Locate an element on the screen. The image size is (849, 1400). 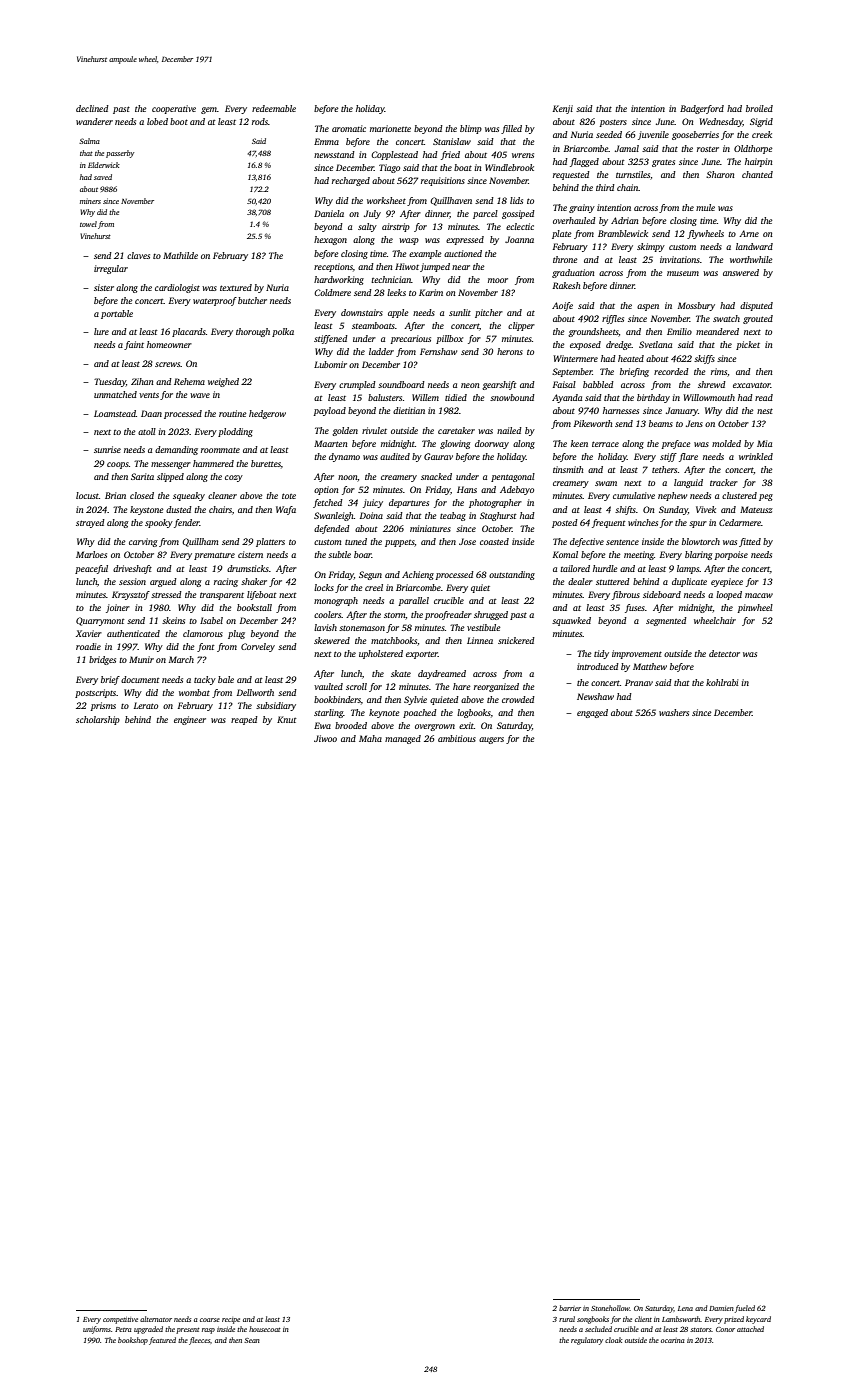
competitive is located at coordinates (120, 1320).
